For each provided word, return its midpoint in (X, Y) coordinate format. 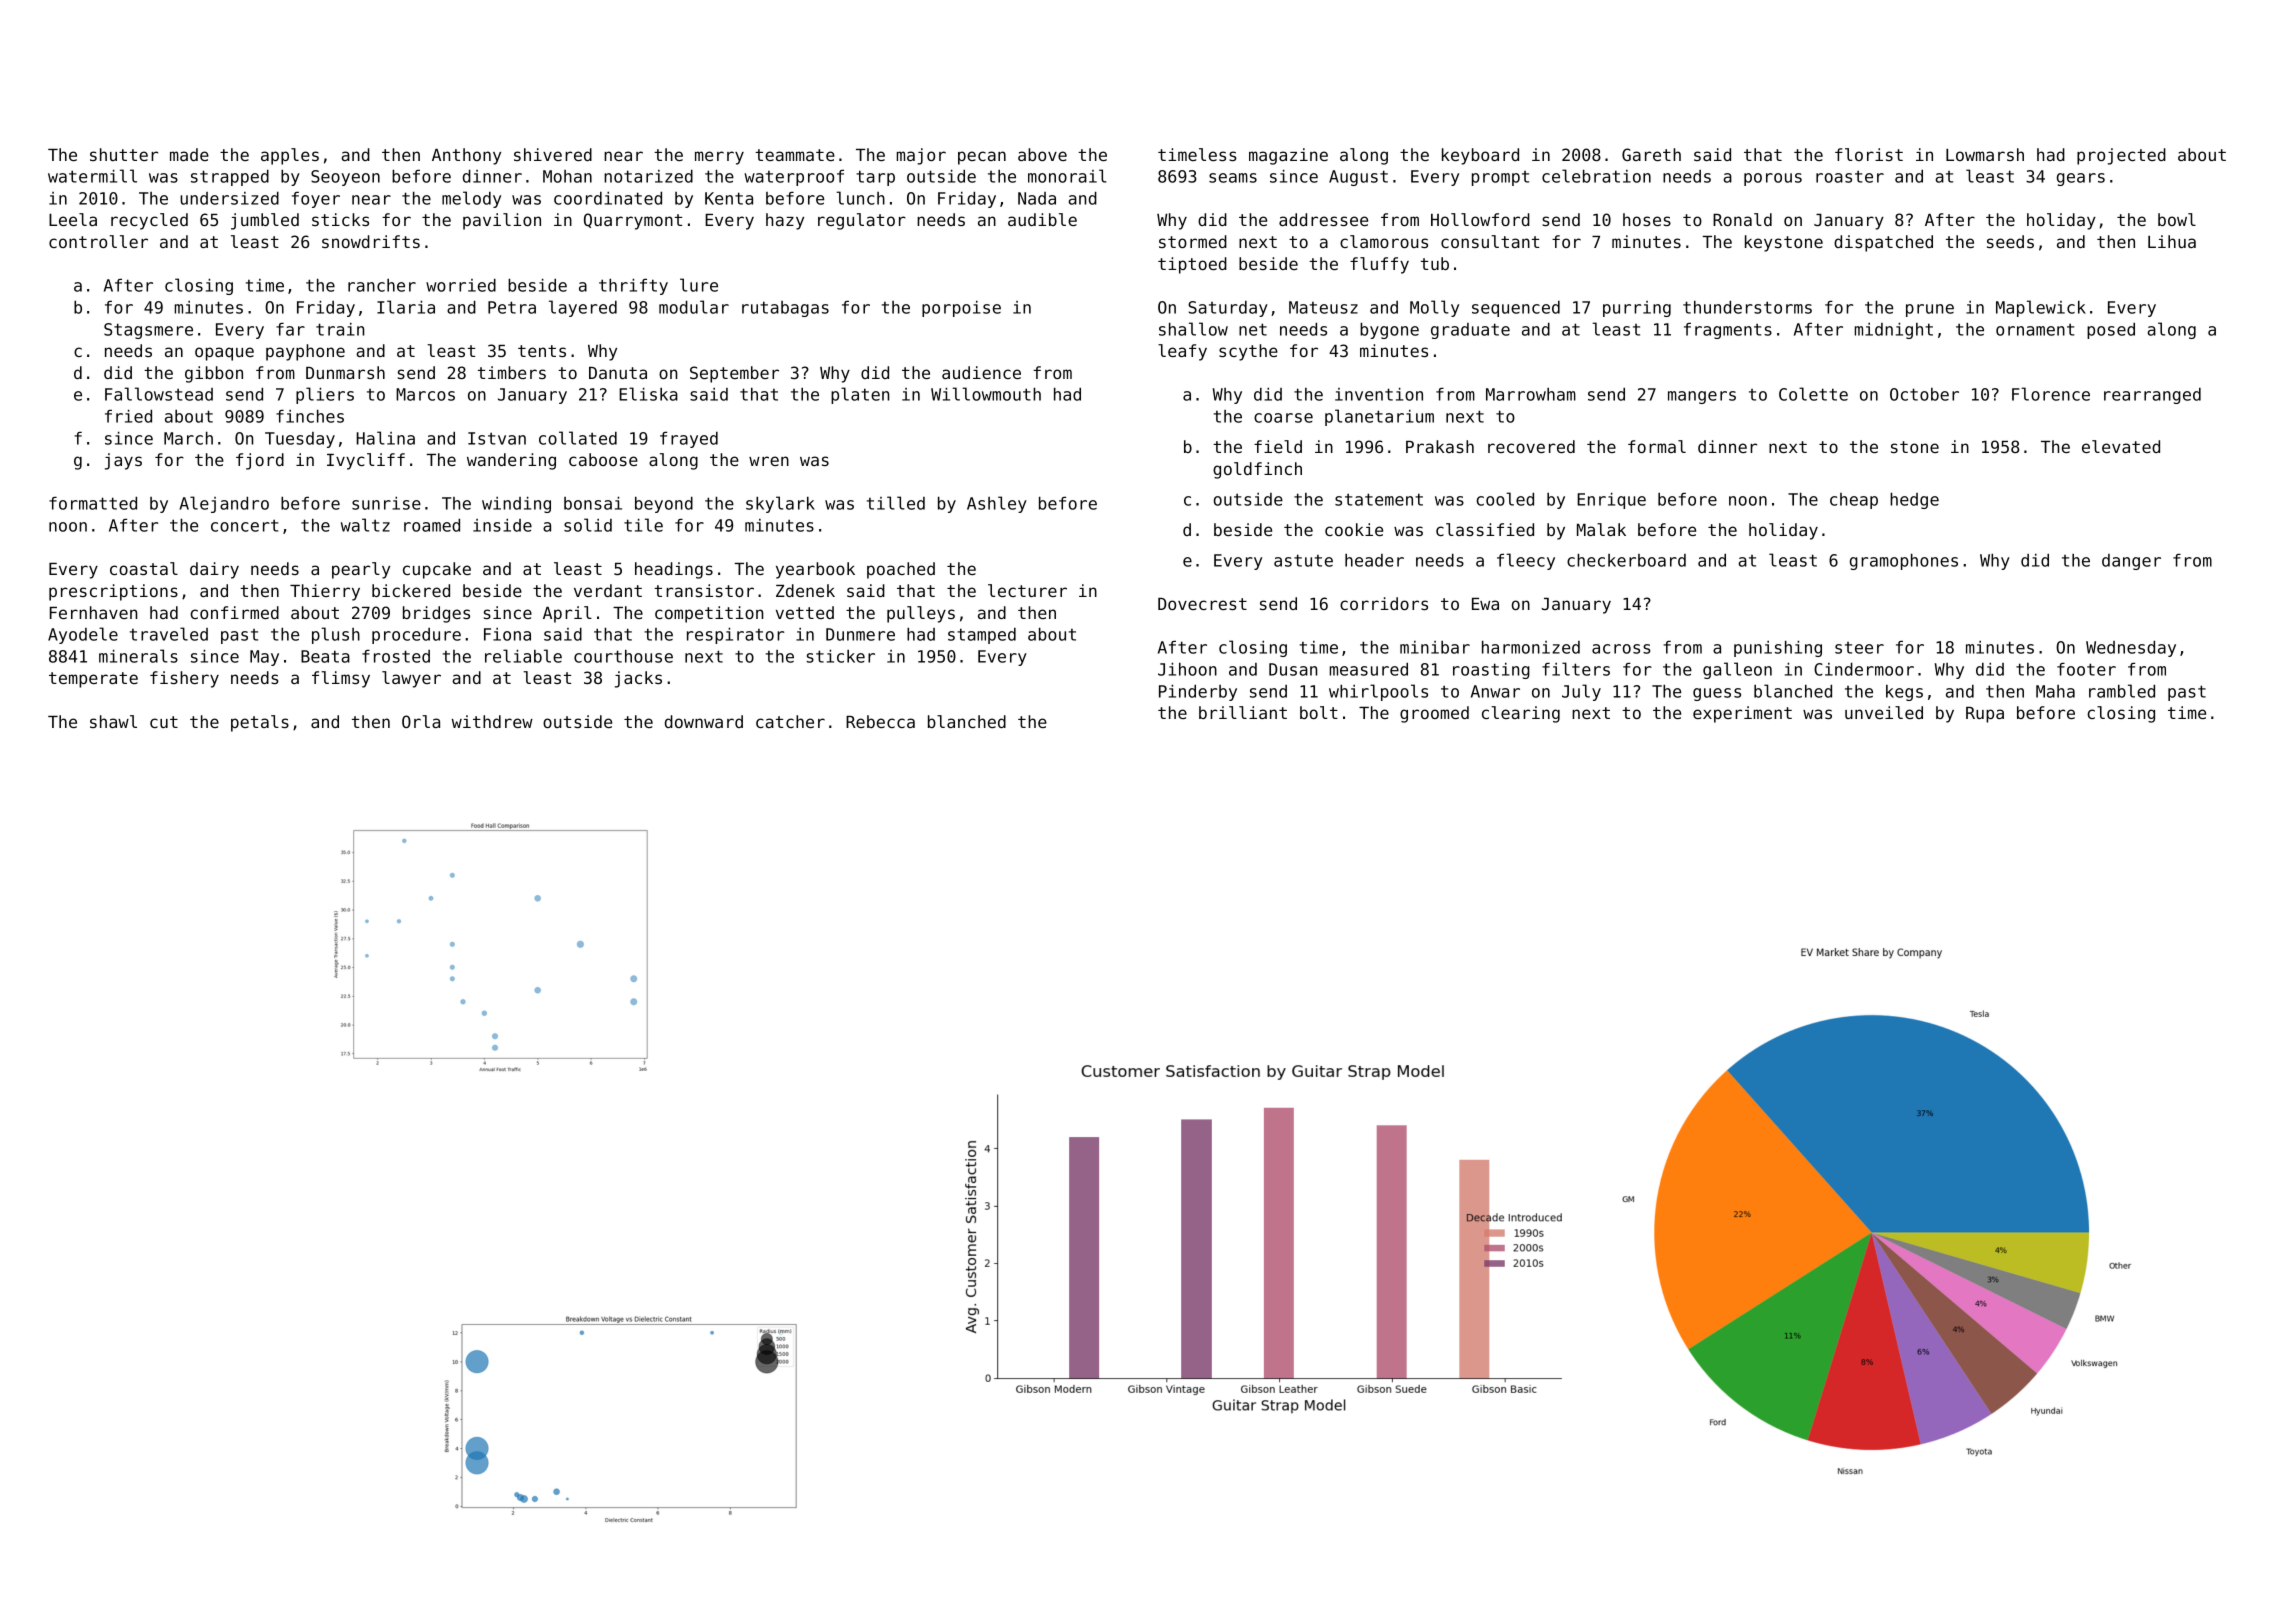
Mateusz (1323, 307)
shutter (124, 154)
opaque (224, 354)
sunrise (386, 503)
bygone (1389, 331)
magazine (1288, 156)
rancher (382, 285)
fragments (1728, 331)
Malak (1601, 529)
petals (260, 723)
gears (2081, 179)
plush (336, 635)
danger (2131, 562)
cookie (1354, 529)
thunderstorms (1747, 307)
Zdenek (805, 590)
